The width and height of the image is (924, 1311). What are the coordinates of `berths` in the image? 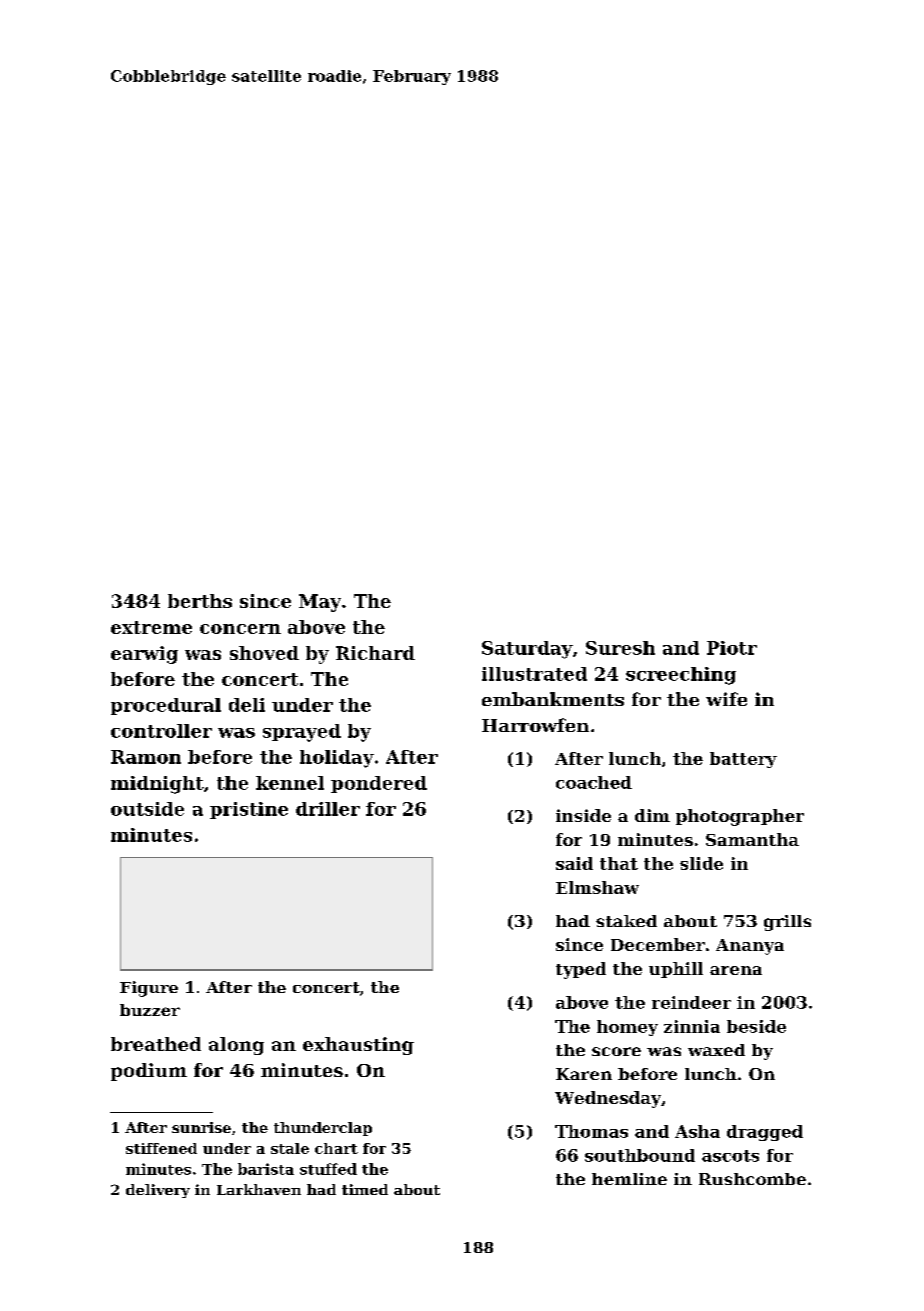 It's located at (200, 601).
